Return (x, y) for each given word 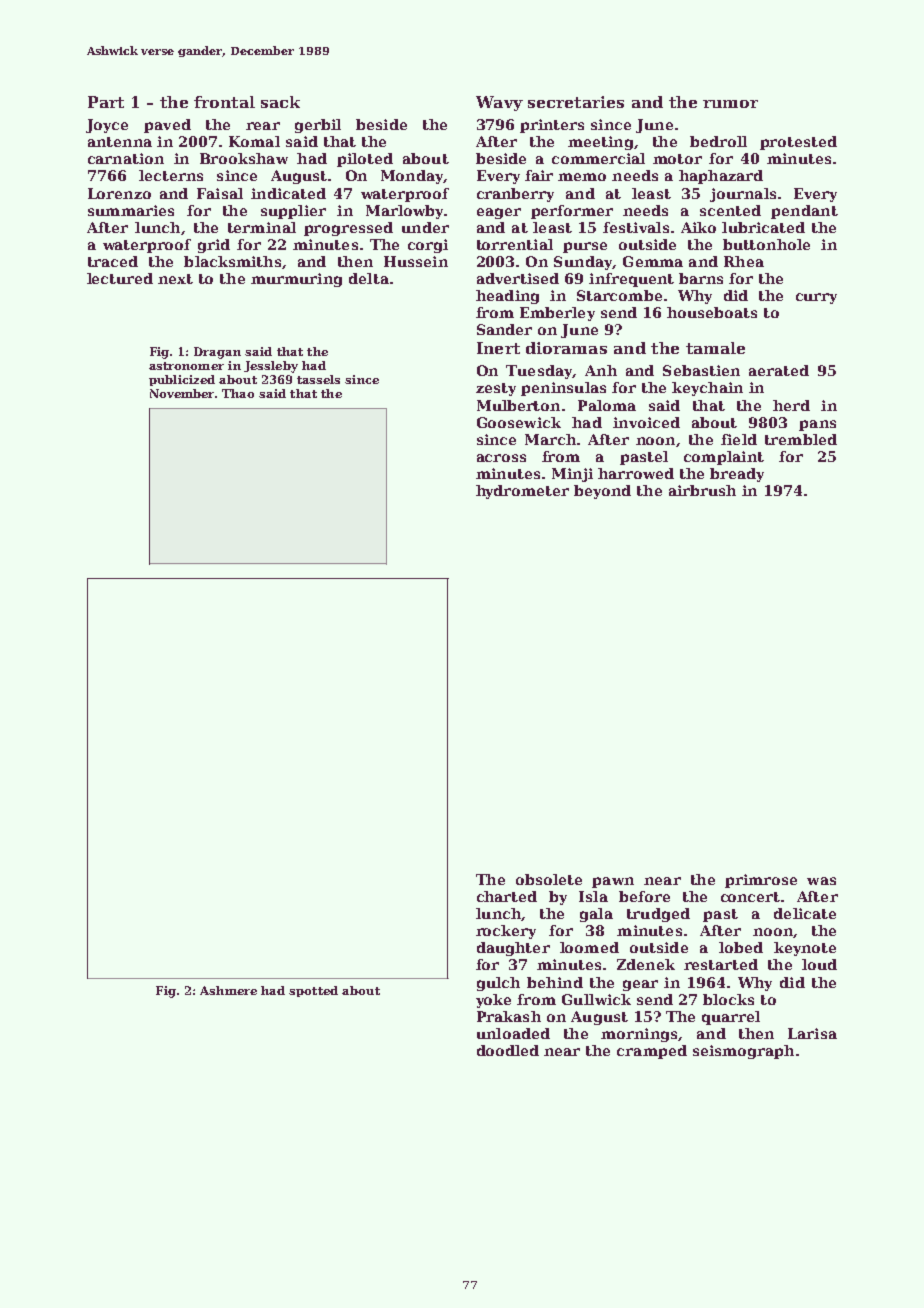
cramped (652, 1052)
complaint (724, 458)
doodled (508, 1050)
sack (280, 102)
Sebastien (701, 370)
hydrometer (522, 492)
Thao (238, 393)
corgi (428, 246)
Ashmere (228, 990)
